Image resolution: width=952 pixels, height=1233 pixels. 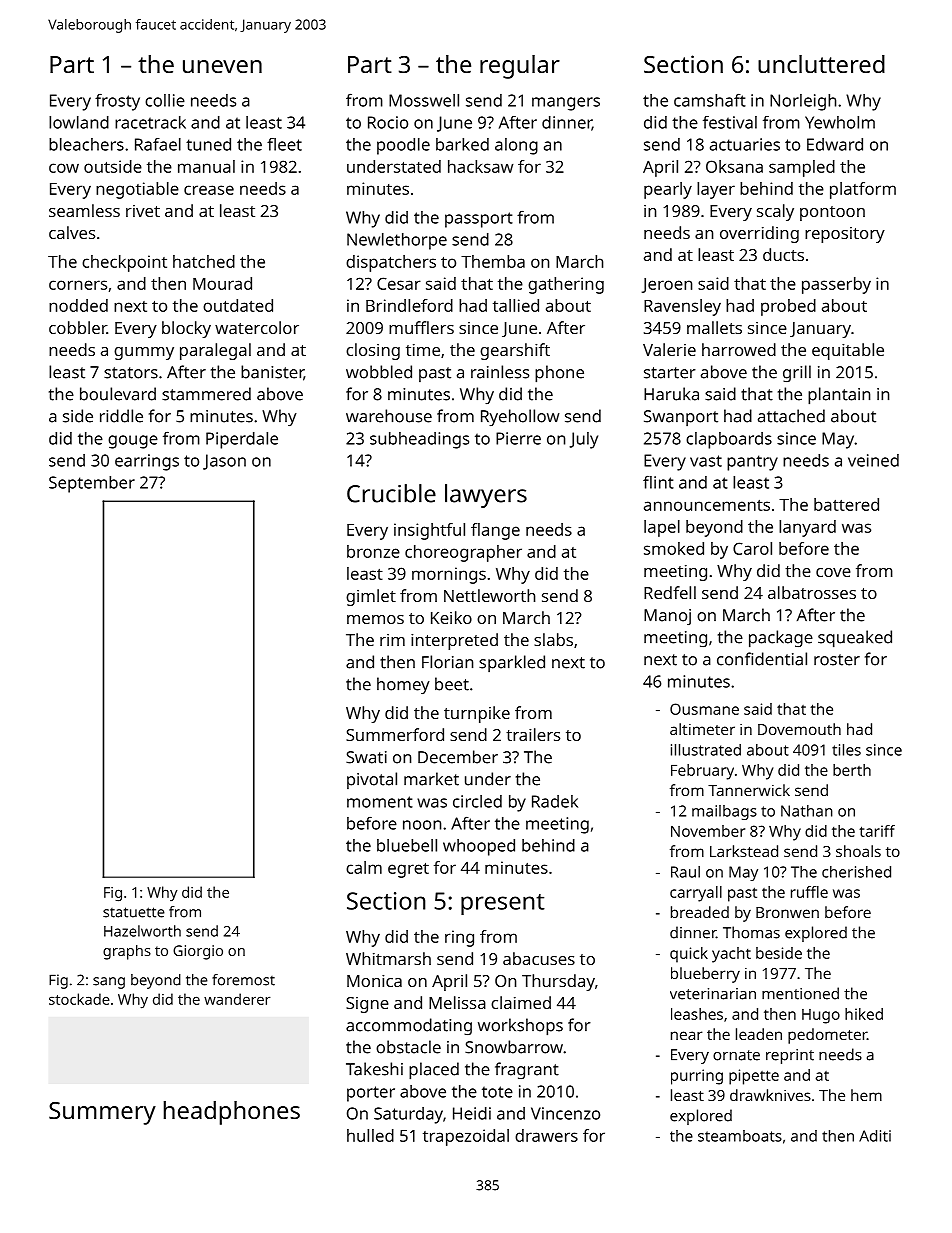 What do you see at coordinates (370, 1135) in the screenshot?
I see `hulled` at bounding box center [370, 1135].
